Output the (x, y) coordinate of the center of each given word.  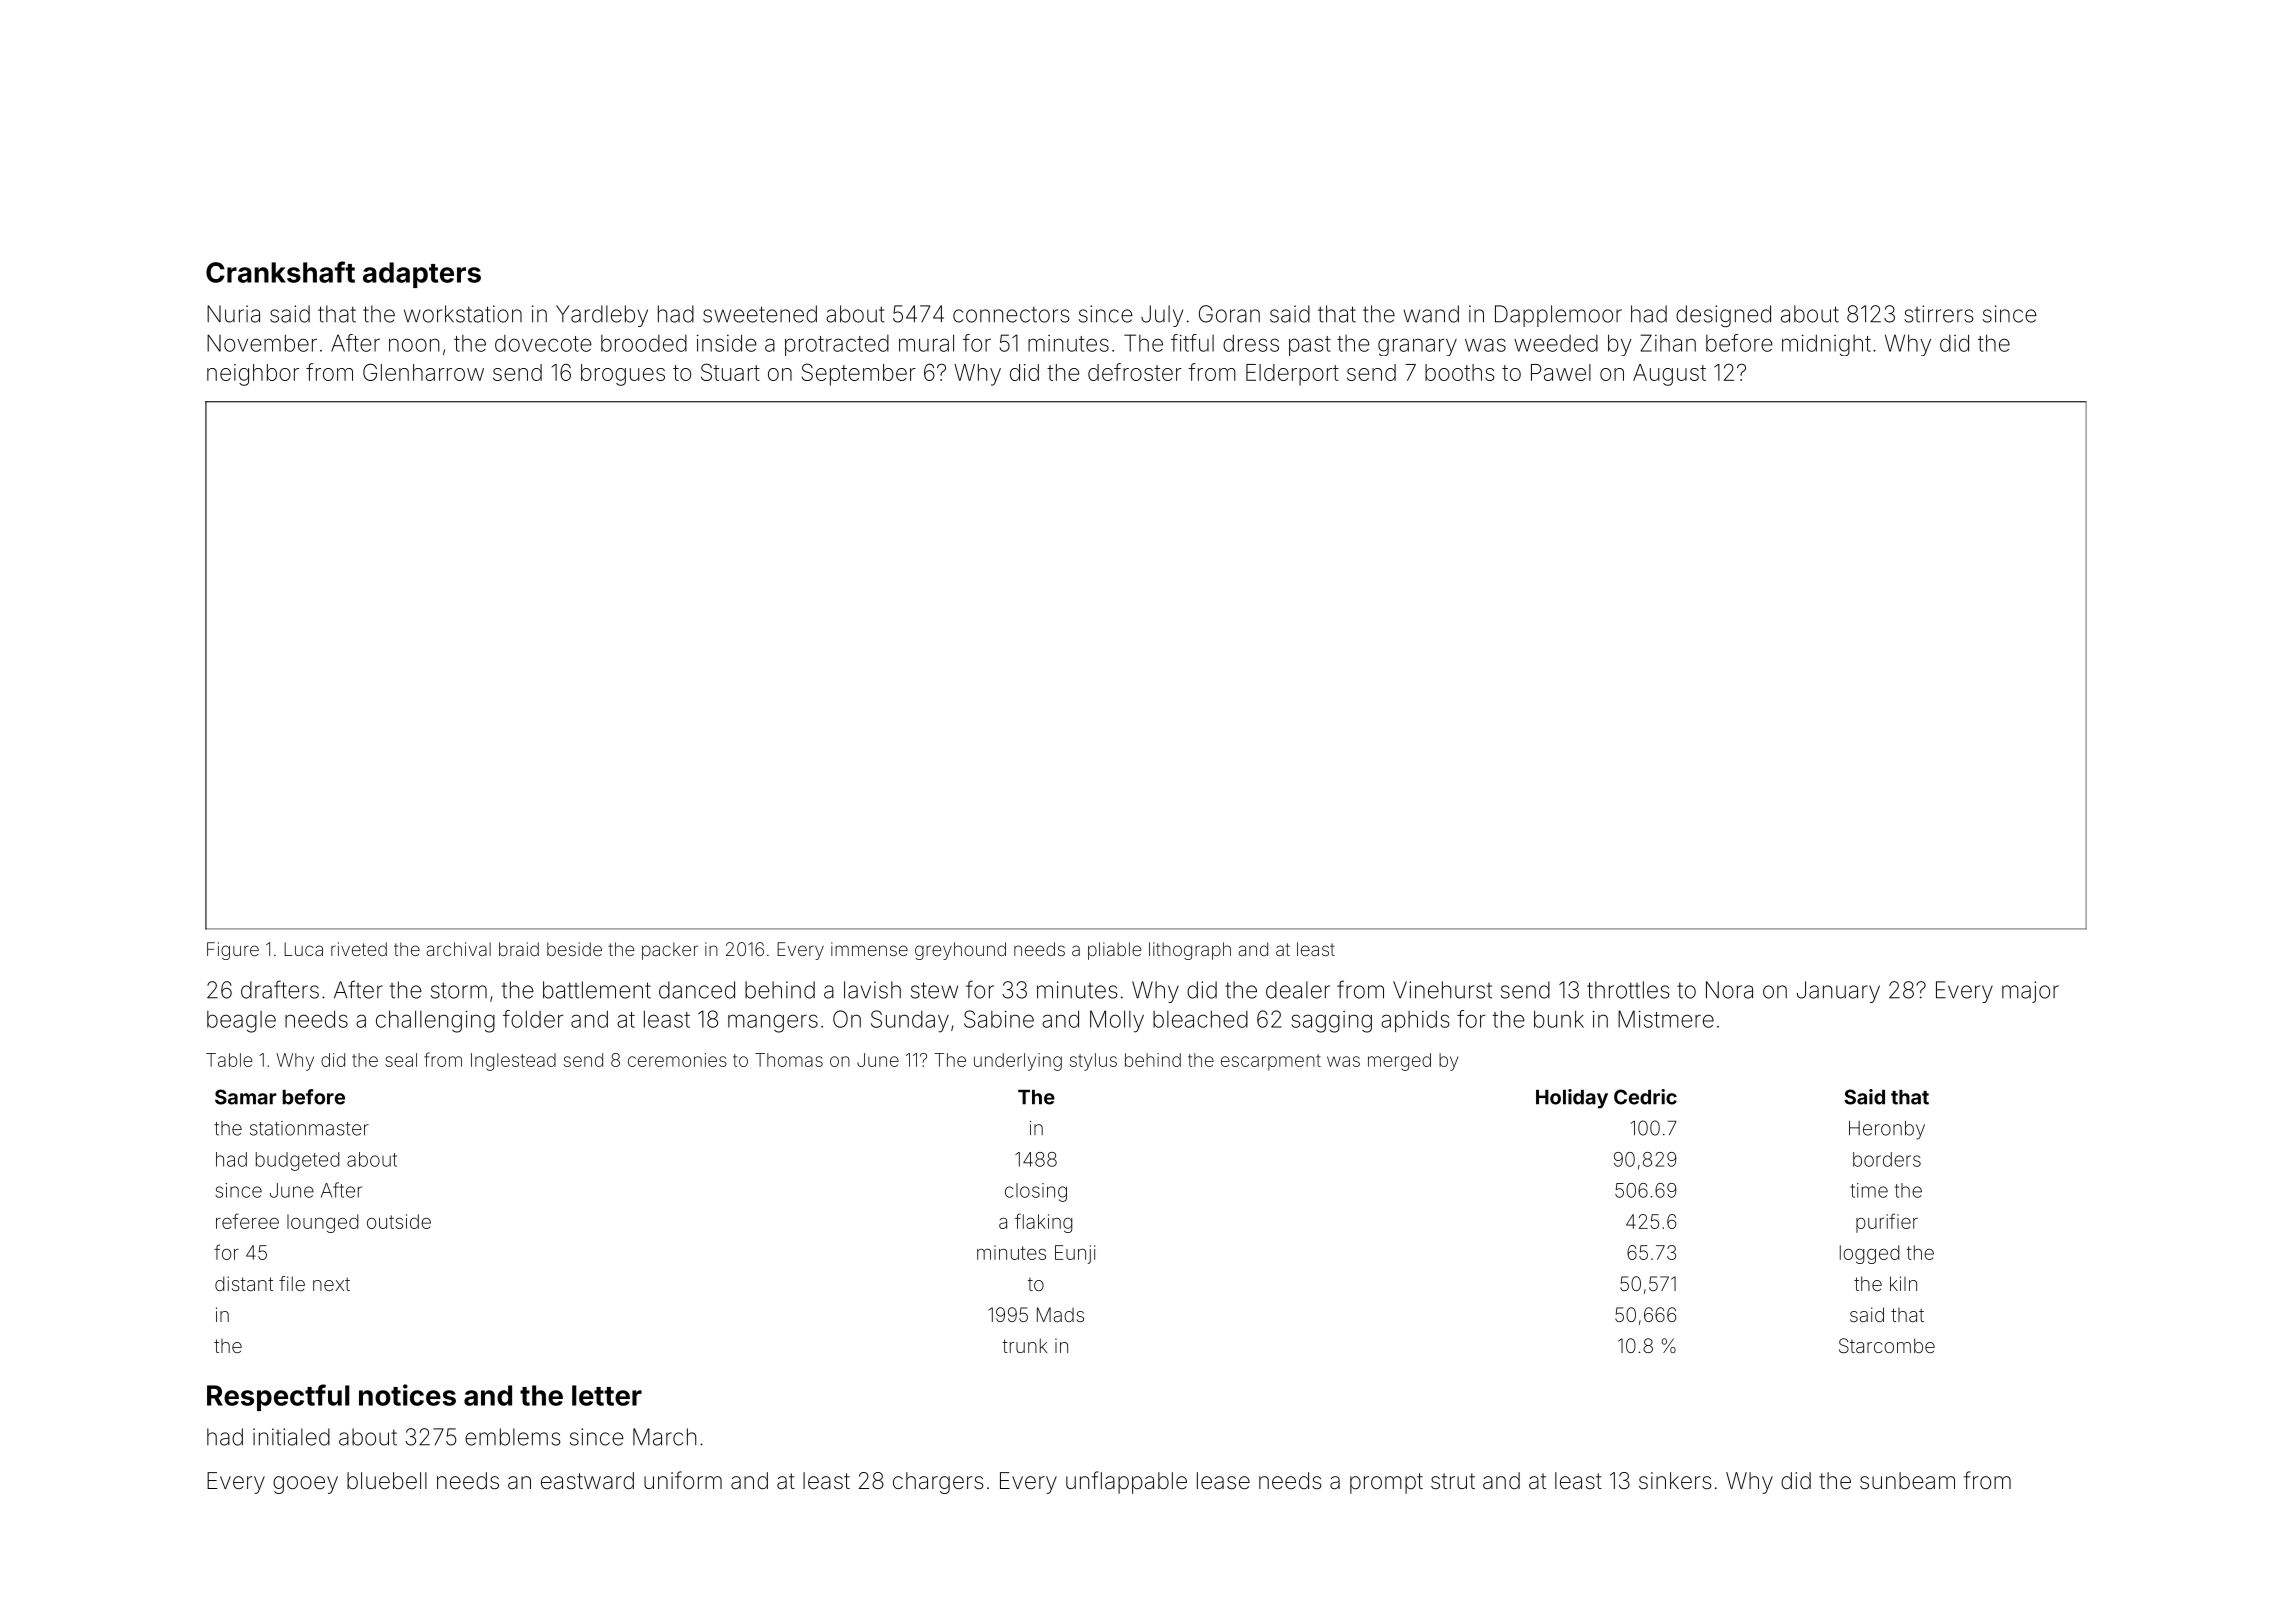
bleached (1200, 1019)
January (1838, 992)
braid (519, 949)
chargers (938, 1483)
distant (244, 1283)
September (859, 374)
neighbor (253, 375)
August (1669, 375)
